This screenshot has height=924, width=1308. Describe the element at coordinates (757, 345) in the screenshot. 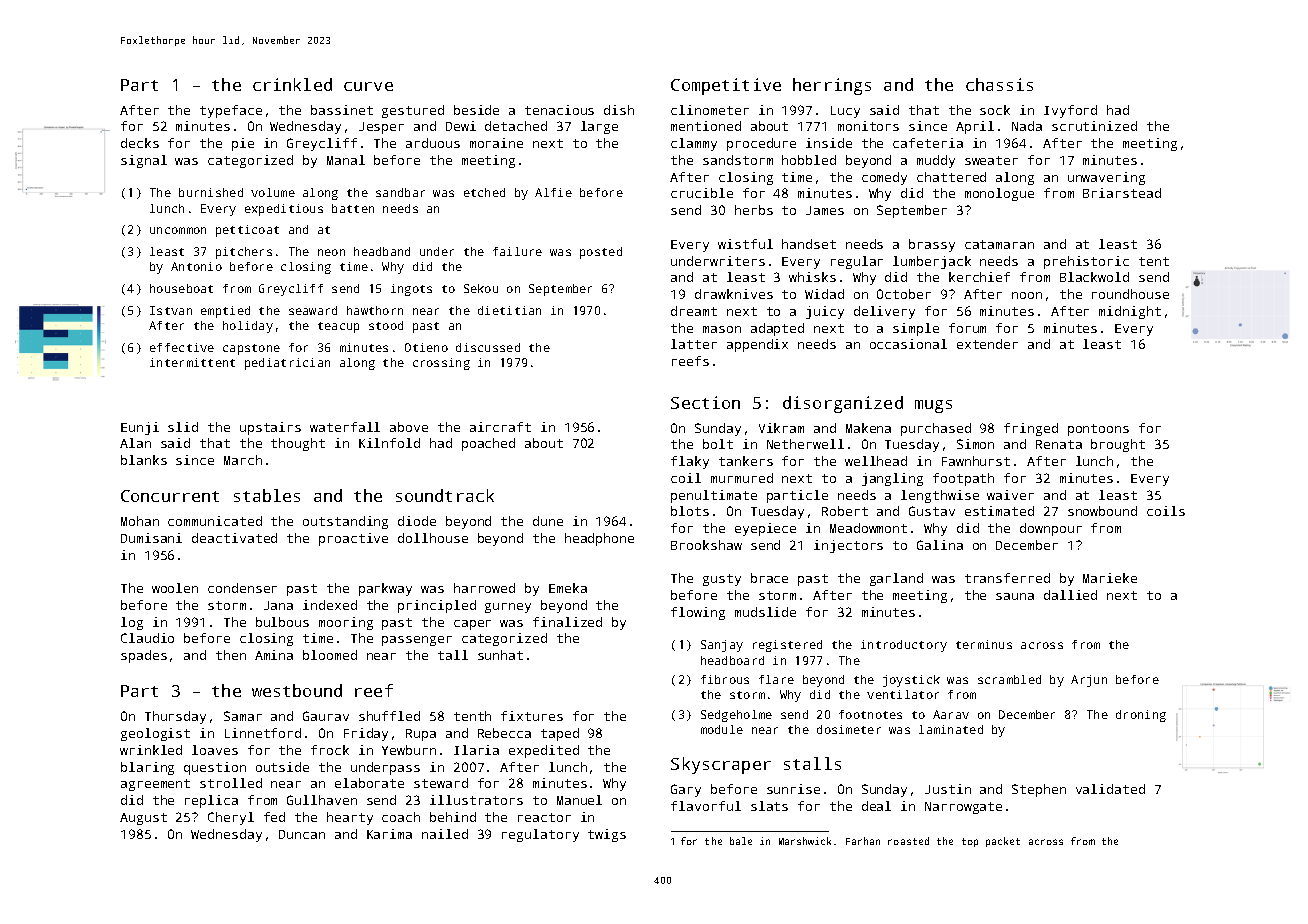

I see `appendix` at that location.
